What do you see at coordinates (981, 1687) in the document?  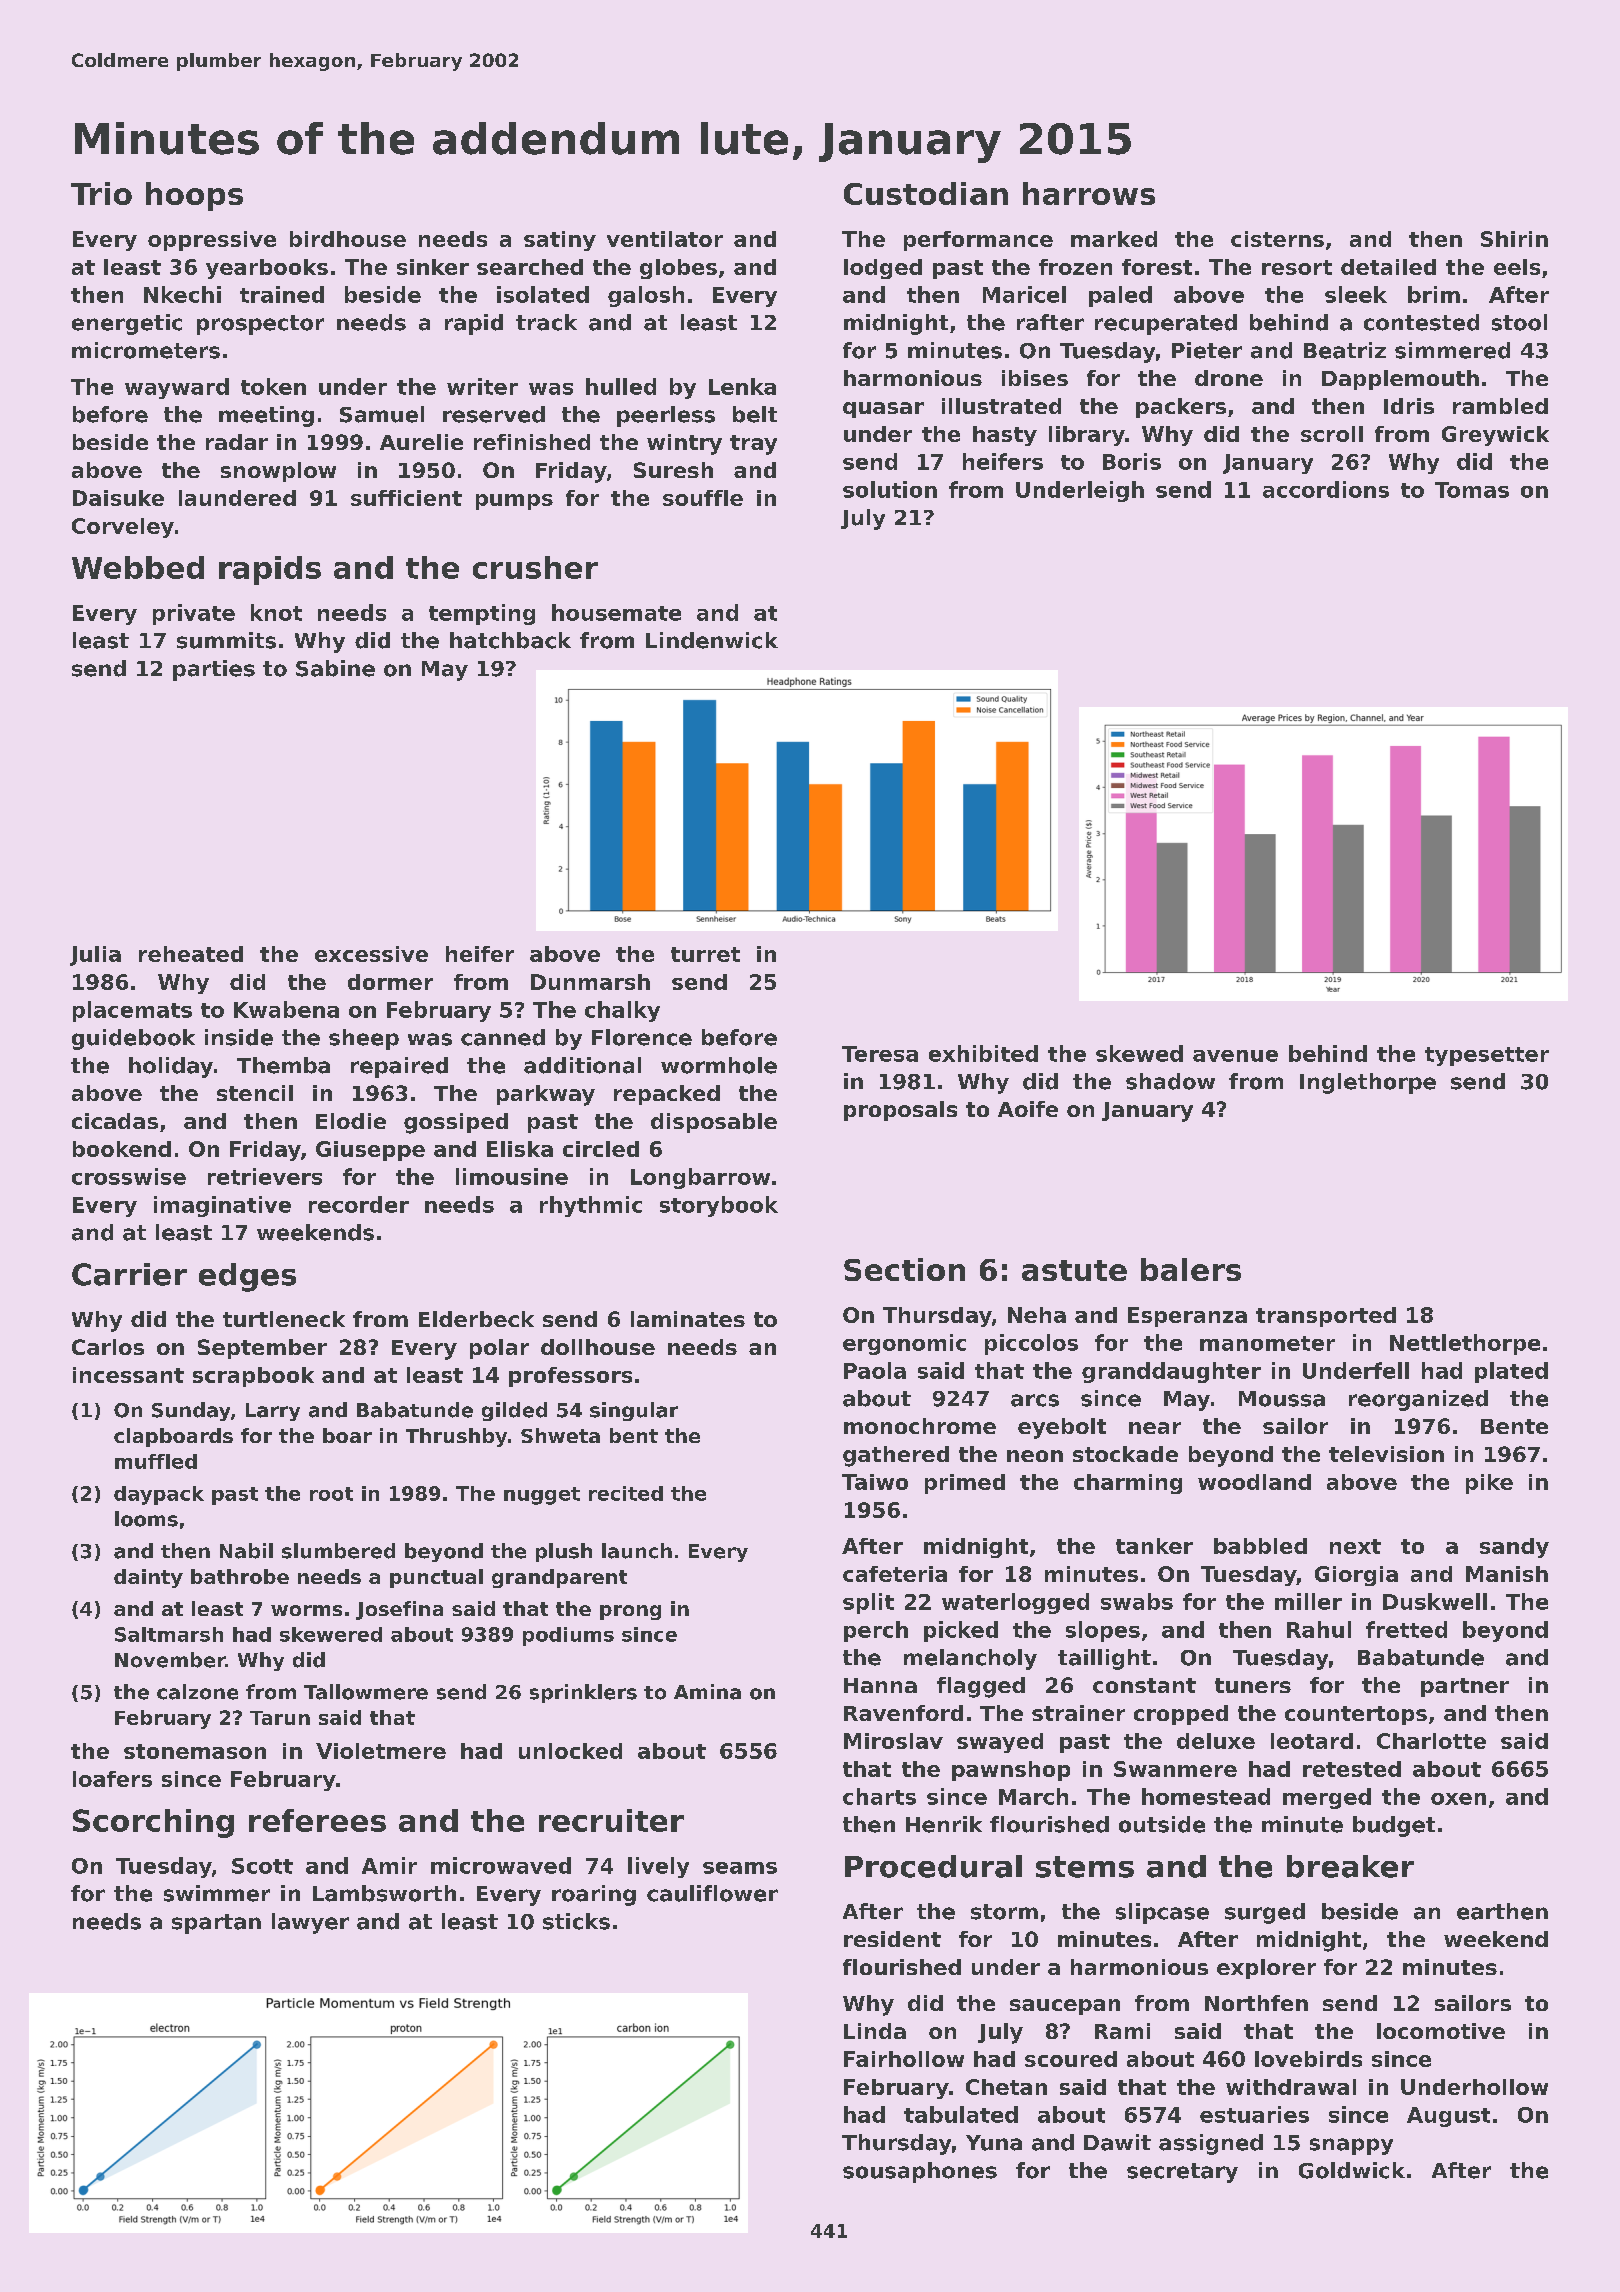 I see `flagged` at bounding box center [981, 1687].
